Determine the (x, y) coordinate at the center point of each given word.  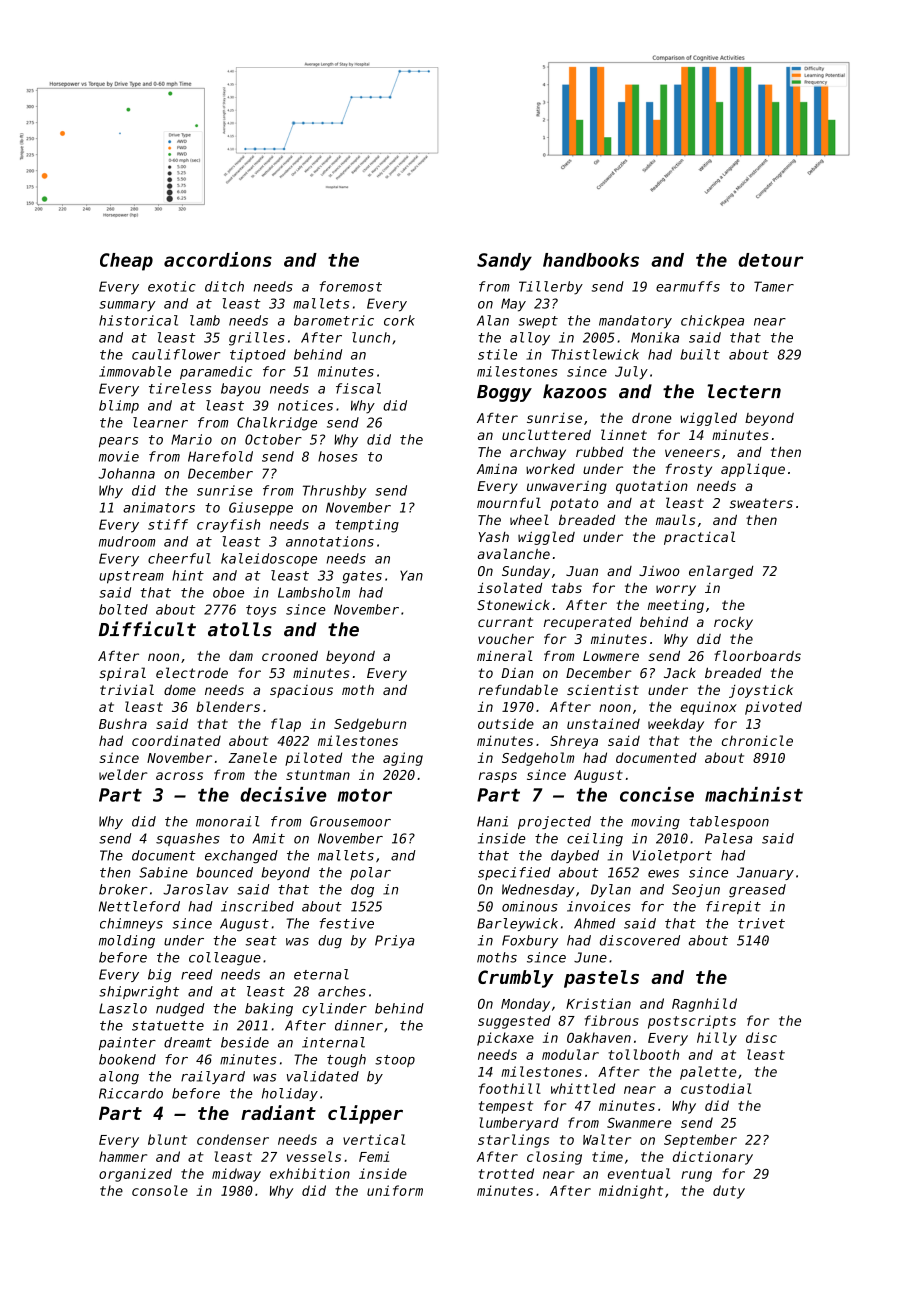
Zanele (252, 757)
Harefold (220, 456)
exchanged (241, 857)
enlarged (721, 572)
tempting (367, 526)
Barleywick (517, 924)
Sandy (504, 262)
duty (729, 1192)
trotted (506, 1173)
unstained (603, 723)
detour (770, 260)
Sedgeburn (370, 725)
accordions (218, 259)
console (160, 1190)
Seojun (696, 890)
